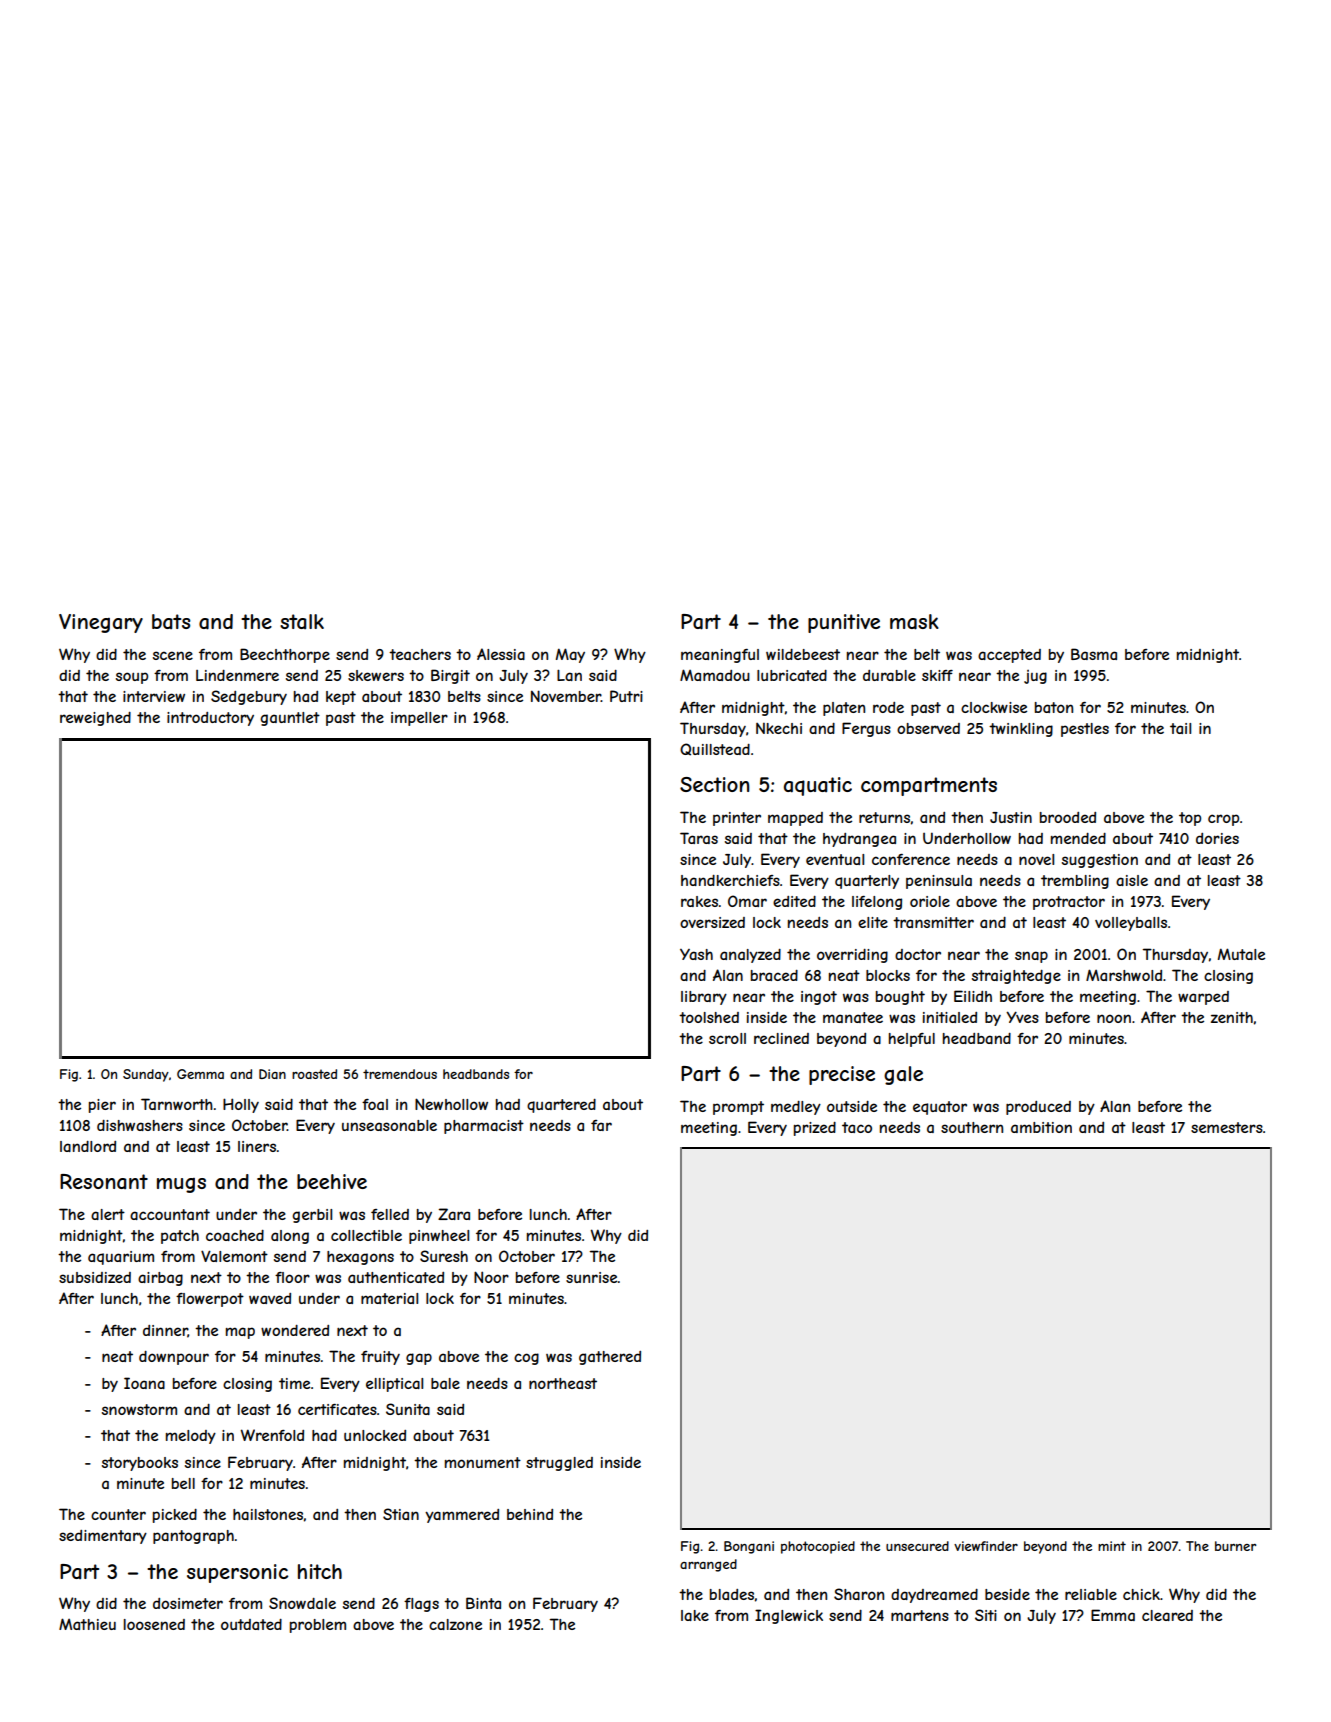 The image size is (1331, 1722). What do you see at coordinates (101, 623) in the page?
I see `Vinegary` at bounding box center [101, 623].
